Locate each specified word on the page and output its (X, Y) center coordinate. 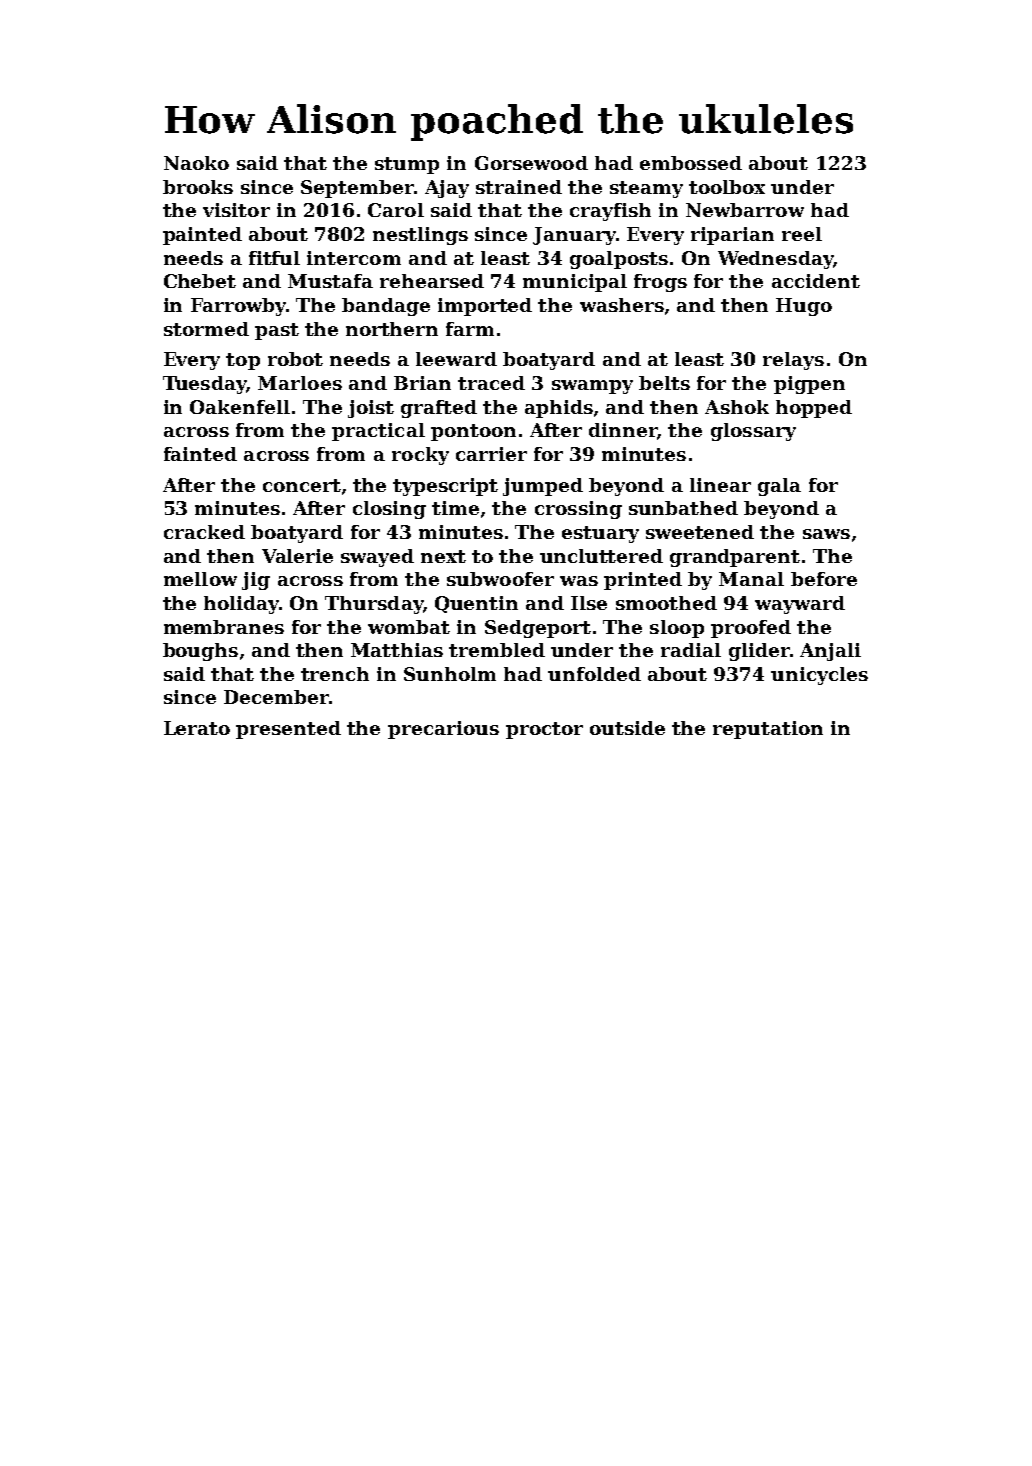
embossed (691, 163)
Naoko (196, 163)
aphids (559, 409)
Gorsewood (531, 163)
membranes (224, 627)
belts (664, 383)
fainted (200, 454)
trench (335, 674)
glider (759, 652)
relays (793, 361)
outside (627, 728)
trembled (497, 650)
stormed (206, 329)
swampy (592, 387)
